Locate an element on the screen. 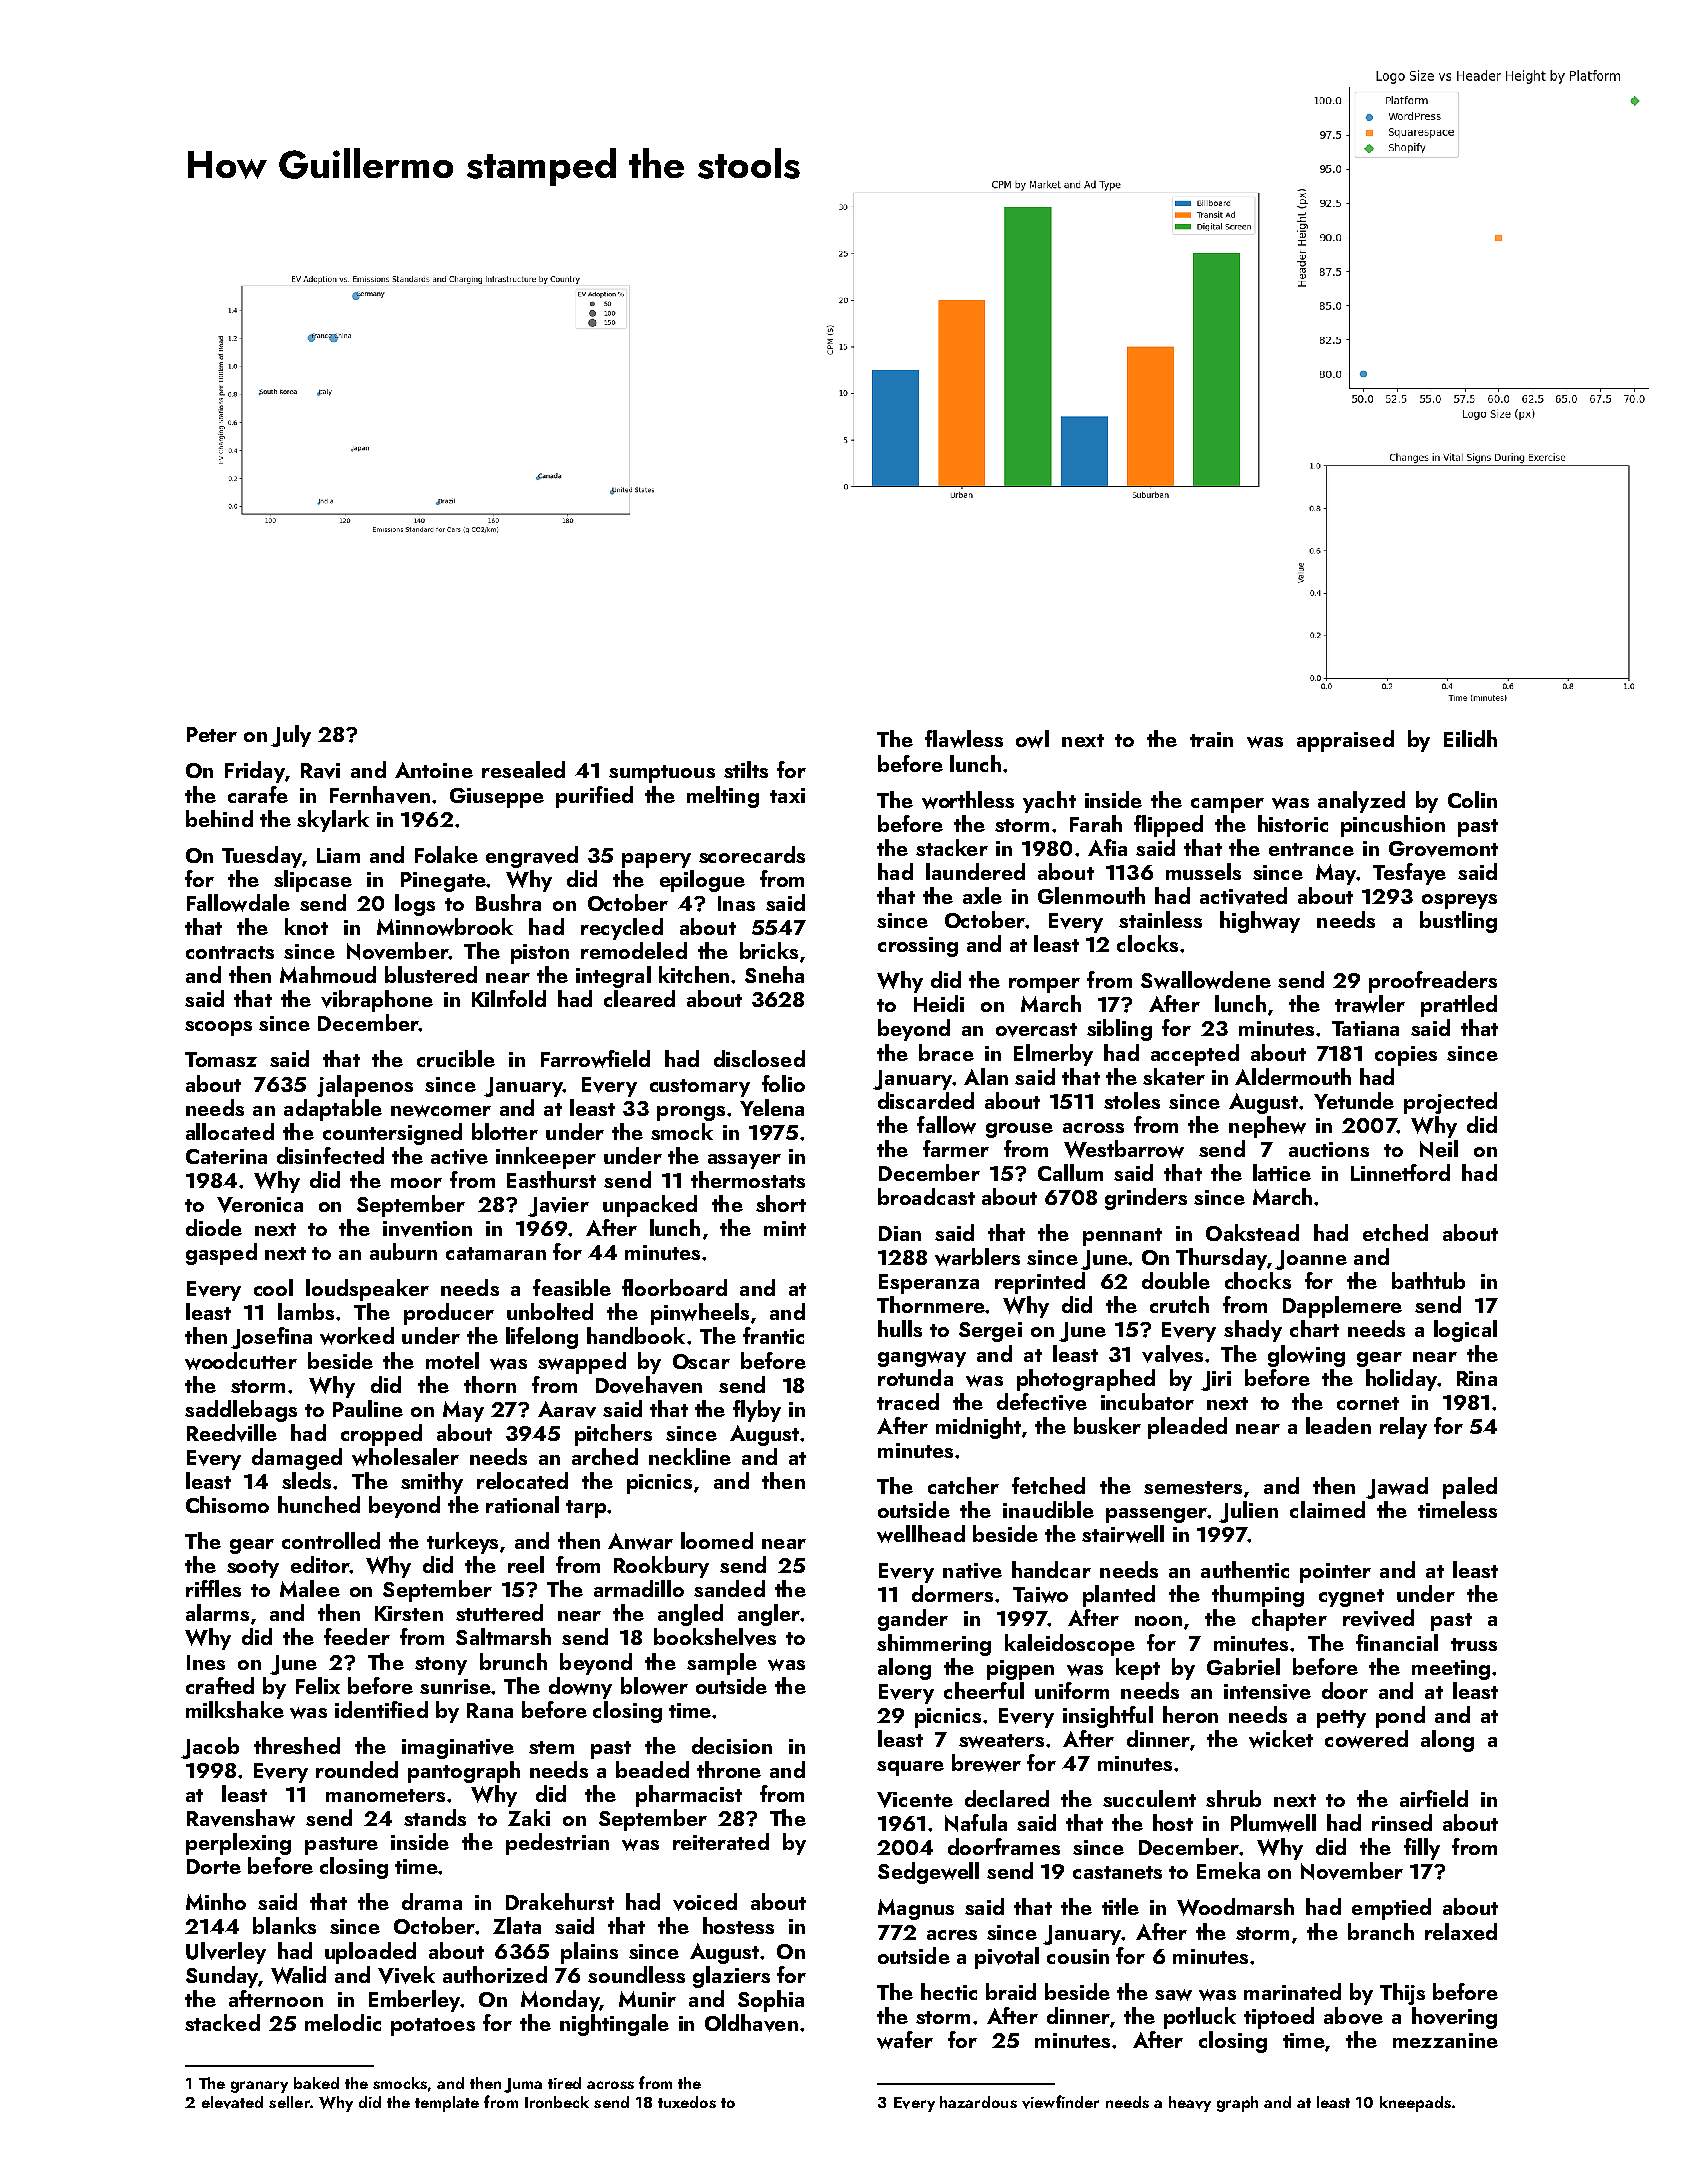 The image size is (1683, 2178). Emberley is located at coordinates (415, 2001).
